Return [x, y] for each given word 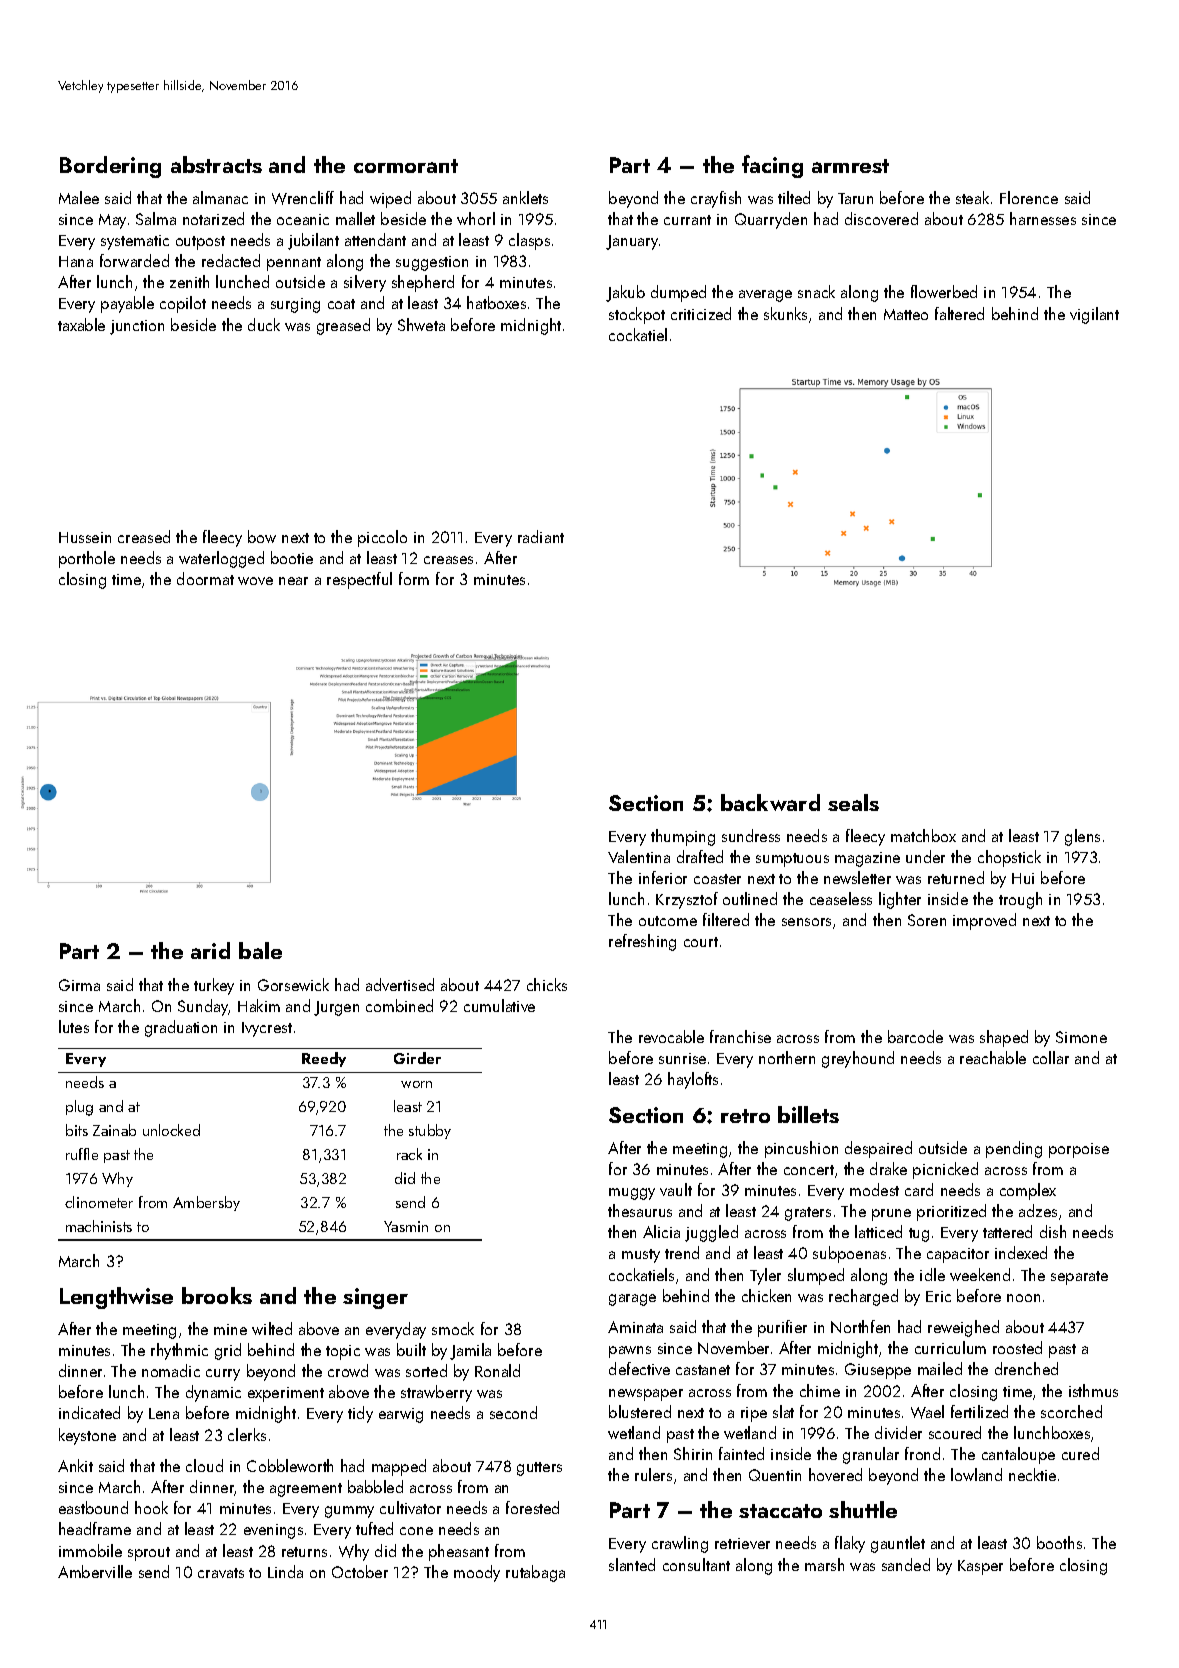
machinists [99, 1226]
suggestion [432, 263]
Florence [1029, 197]
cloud [204, 1465]
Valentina [639, 856]
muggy [632, 1194]
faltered [959, 313]
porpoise [1079, 1150]
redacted [231, 260]
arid [210, 950]
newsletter [857, 877]
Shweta [421, 324]
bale [260, 950]
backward [770, 802]
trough [1020, 900]
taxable [81, 324]
